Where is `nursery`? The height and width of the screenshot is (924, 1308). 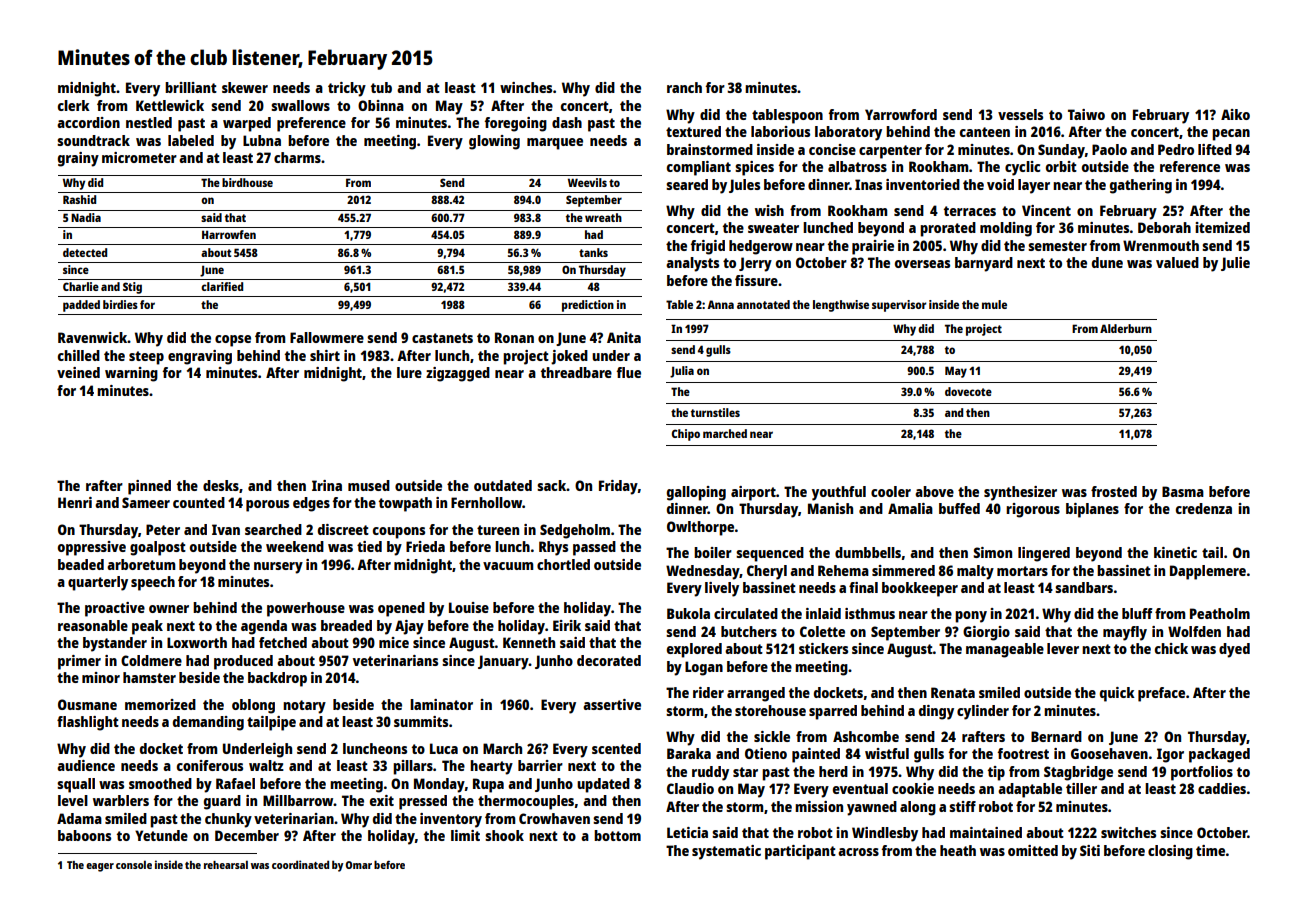 nursery is located at coordinates (278, 568).
